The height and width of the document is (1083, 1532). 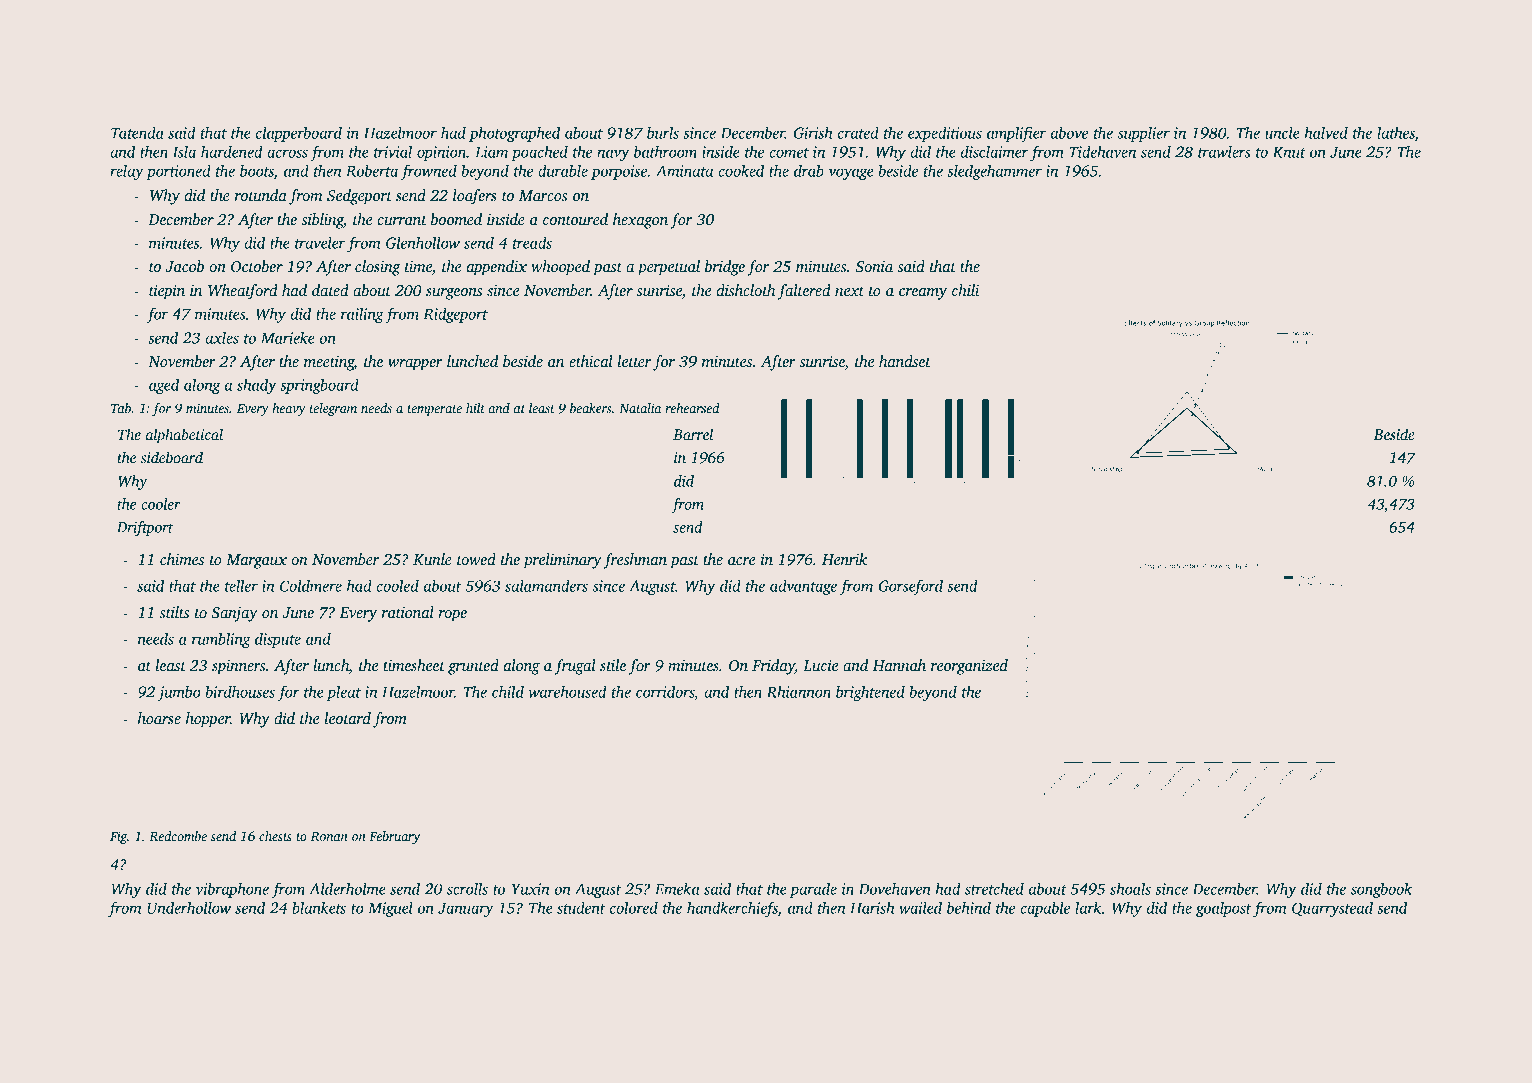 I want to click on aged, so click(x=164, y=386).
